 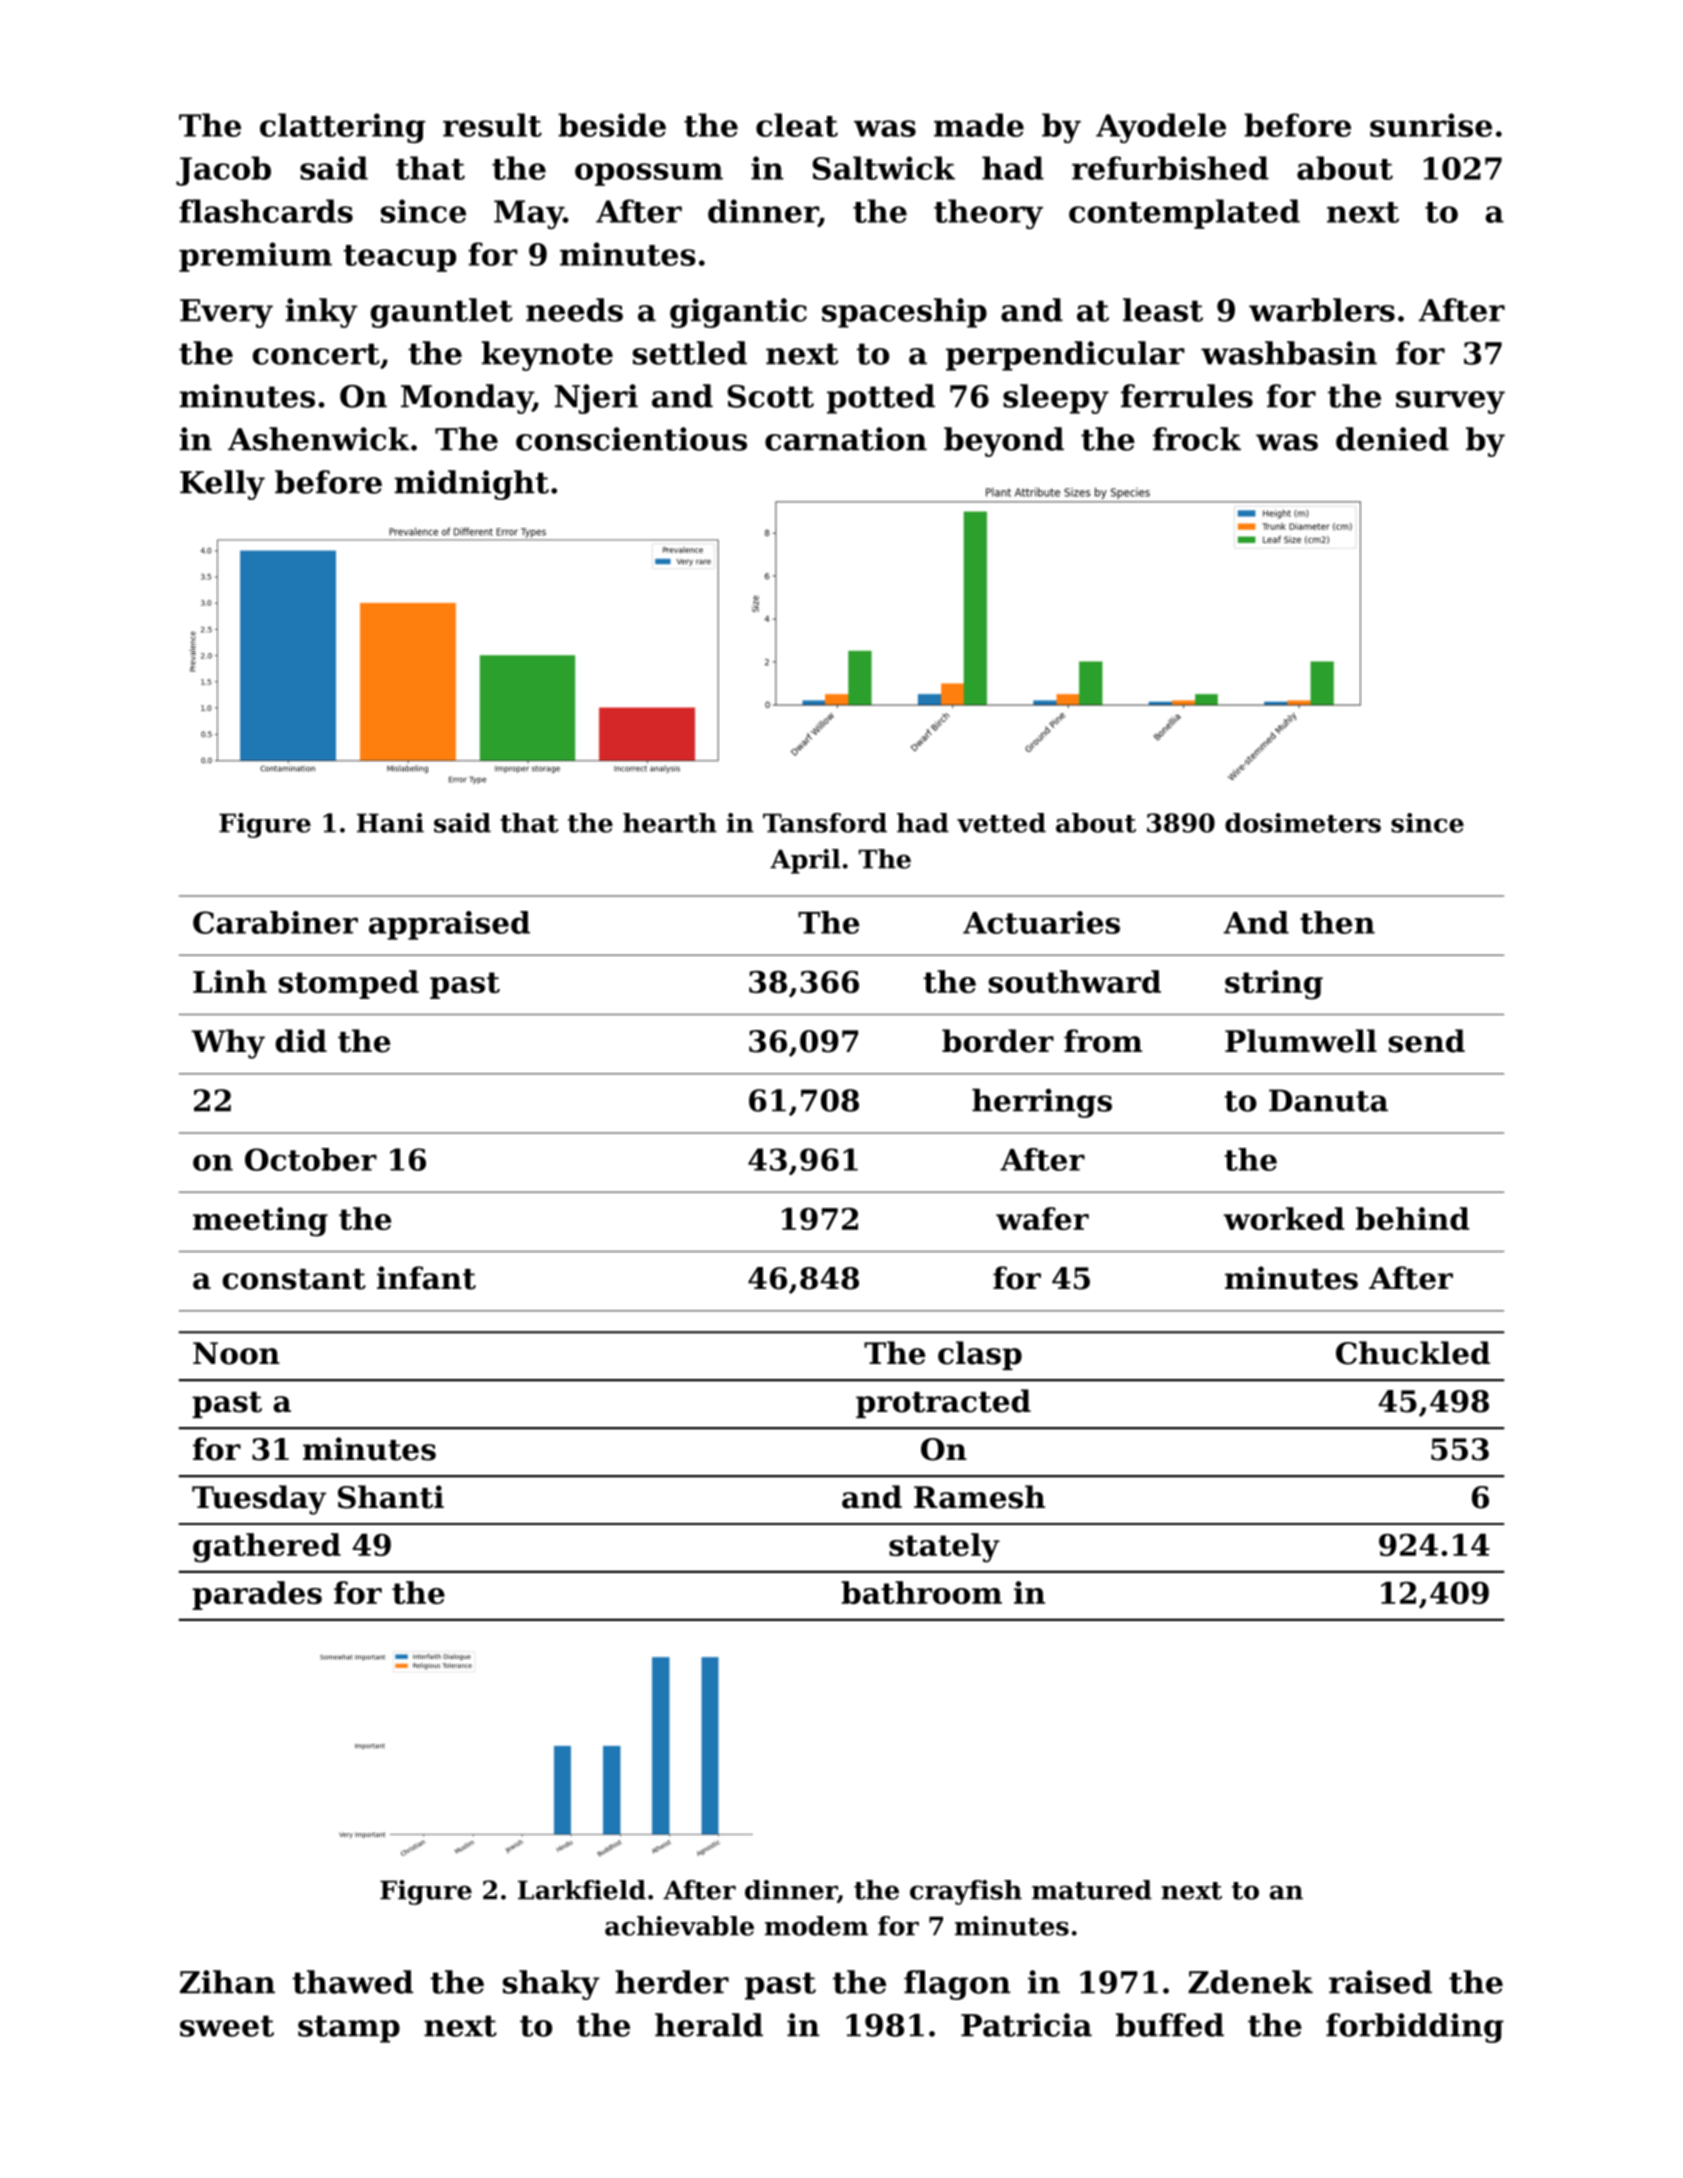 What do you see at coordinates (227, 2026) in the document?
I see `sweet` at bounding box center [227, 2026].
